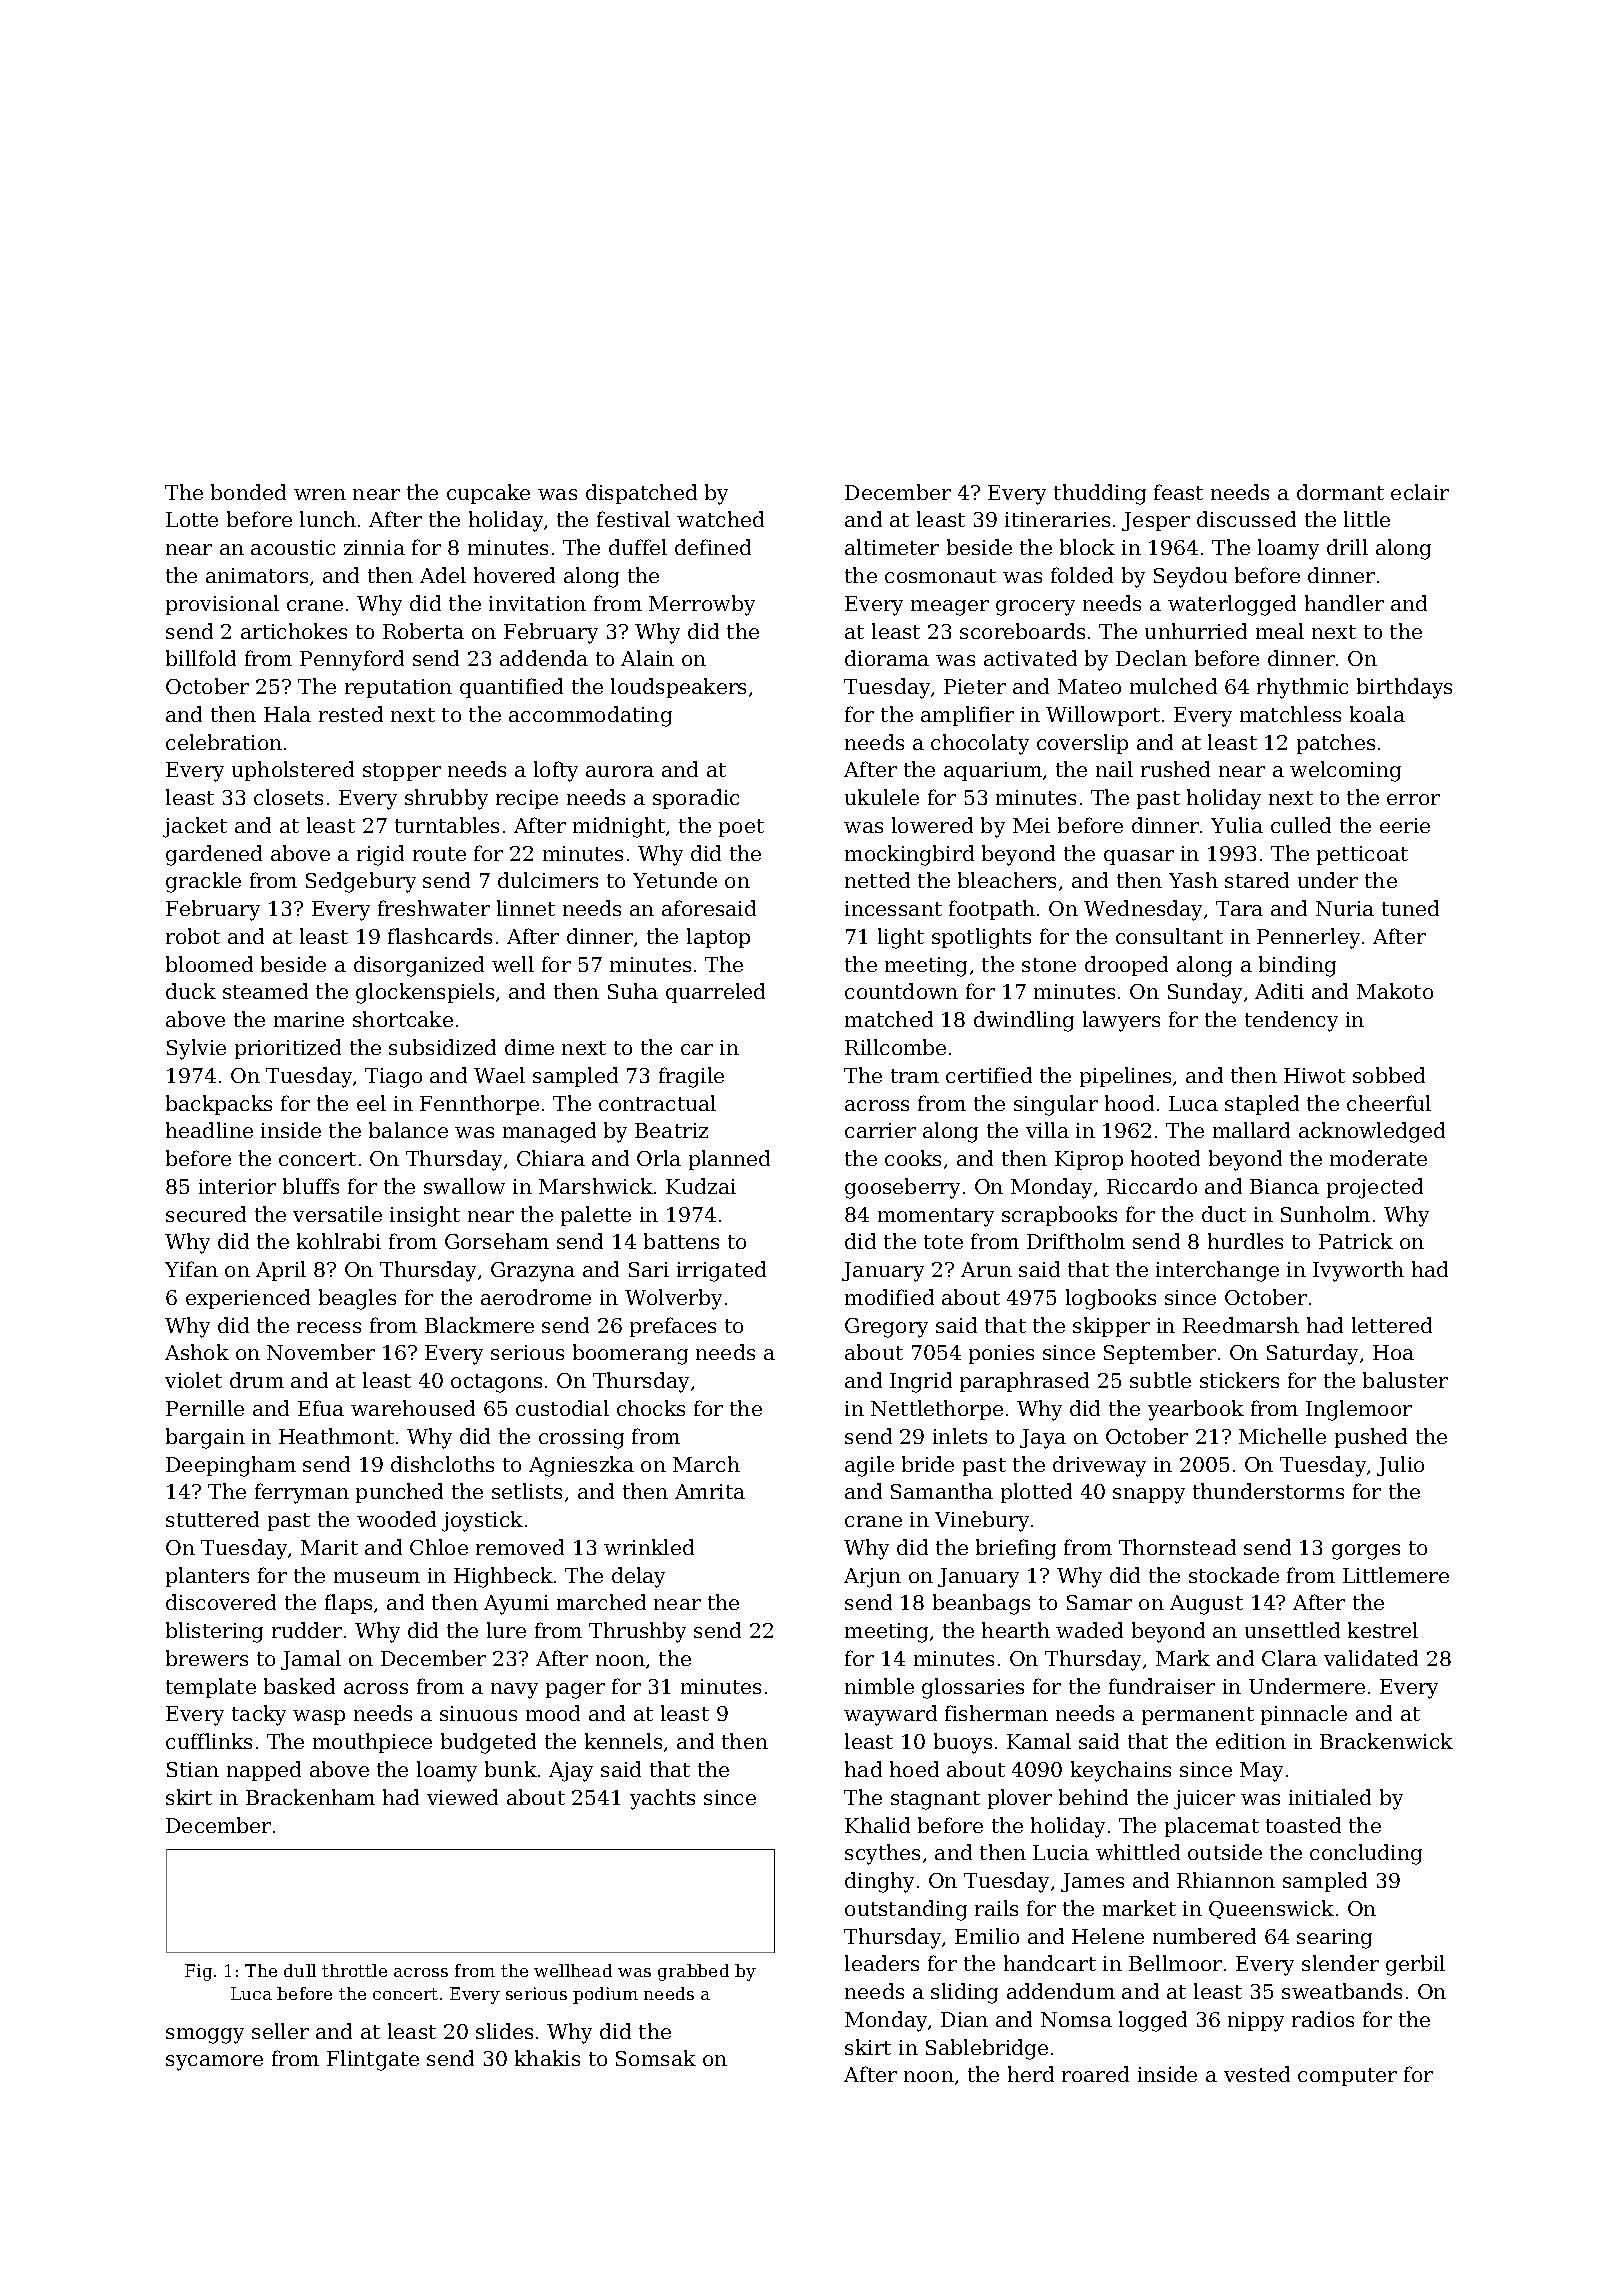 Image resolution: width=1620 pixels, height=2292 pixels. What do you see at coordinates (527, 799) in the page?
I see `recipe` at bounding box center [527, 799].
